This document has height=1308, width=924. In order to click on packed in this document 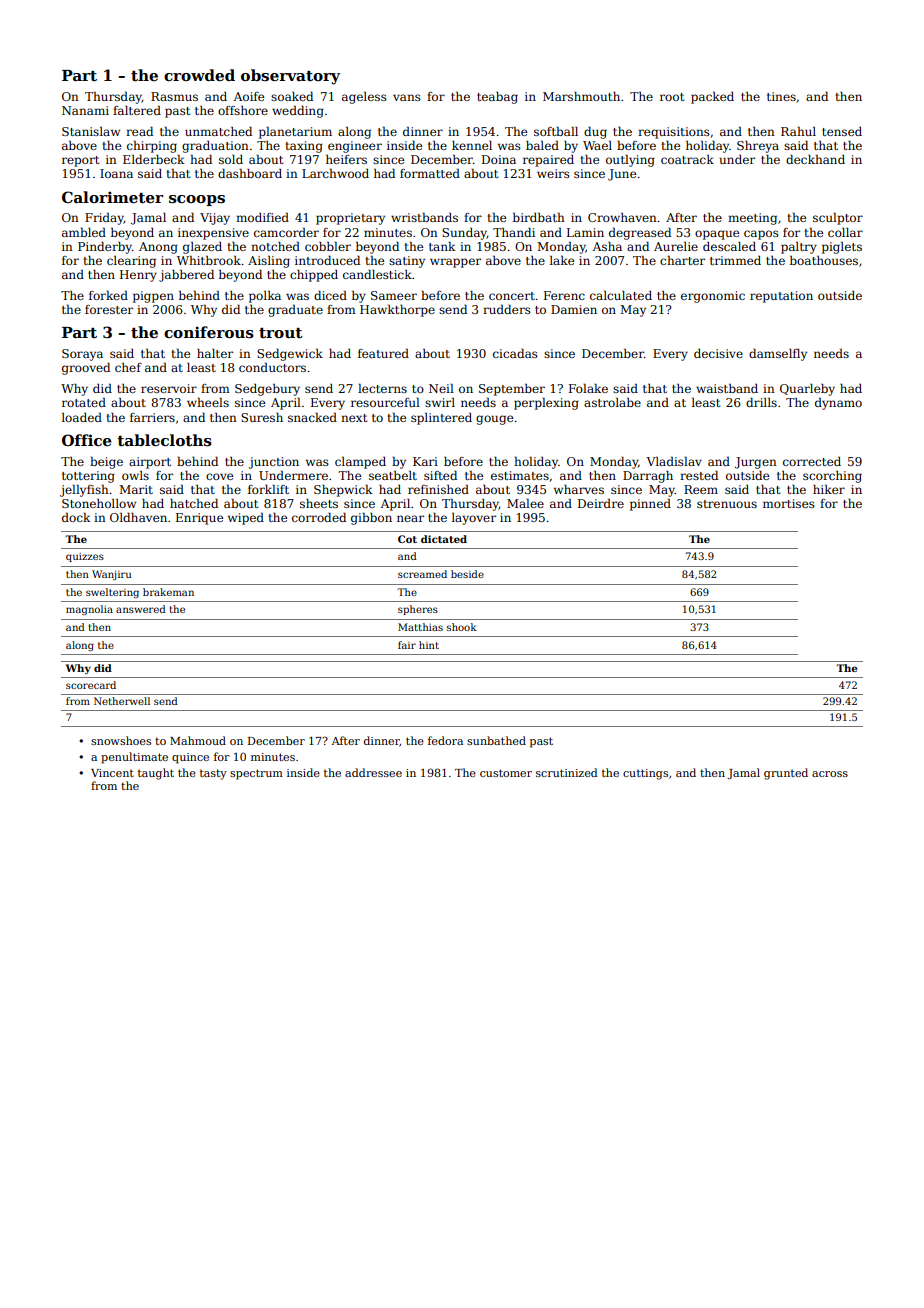, I will do `click(712, 98)`.
